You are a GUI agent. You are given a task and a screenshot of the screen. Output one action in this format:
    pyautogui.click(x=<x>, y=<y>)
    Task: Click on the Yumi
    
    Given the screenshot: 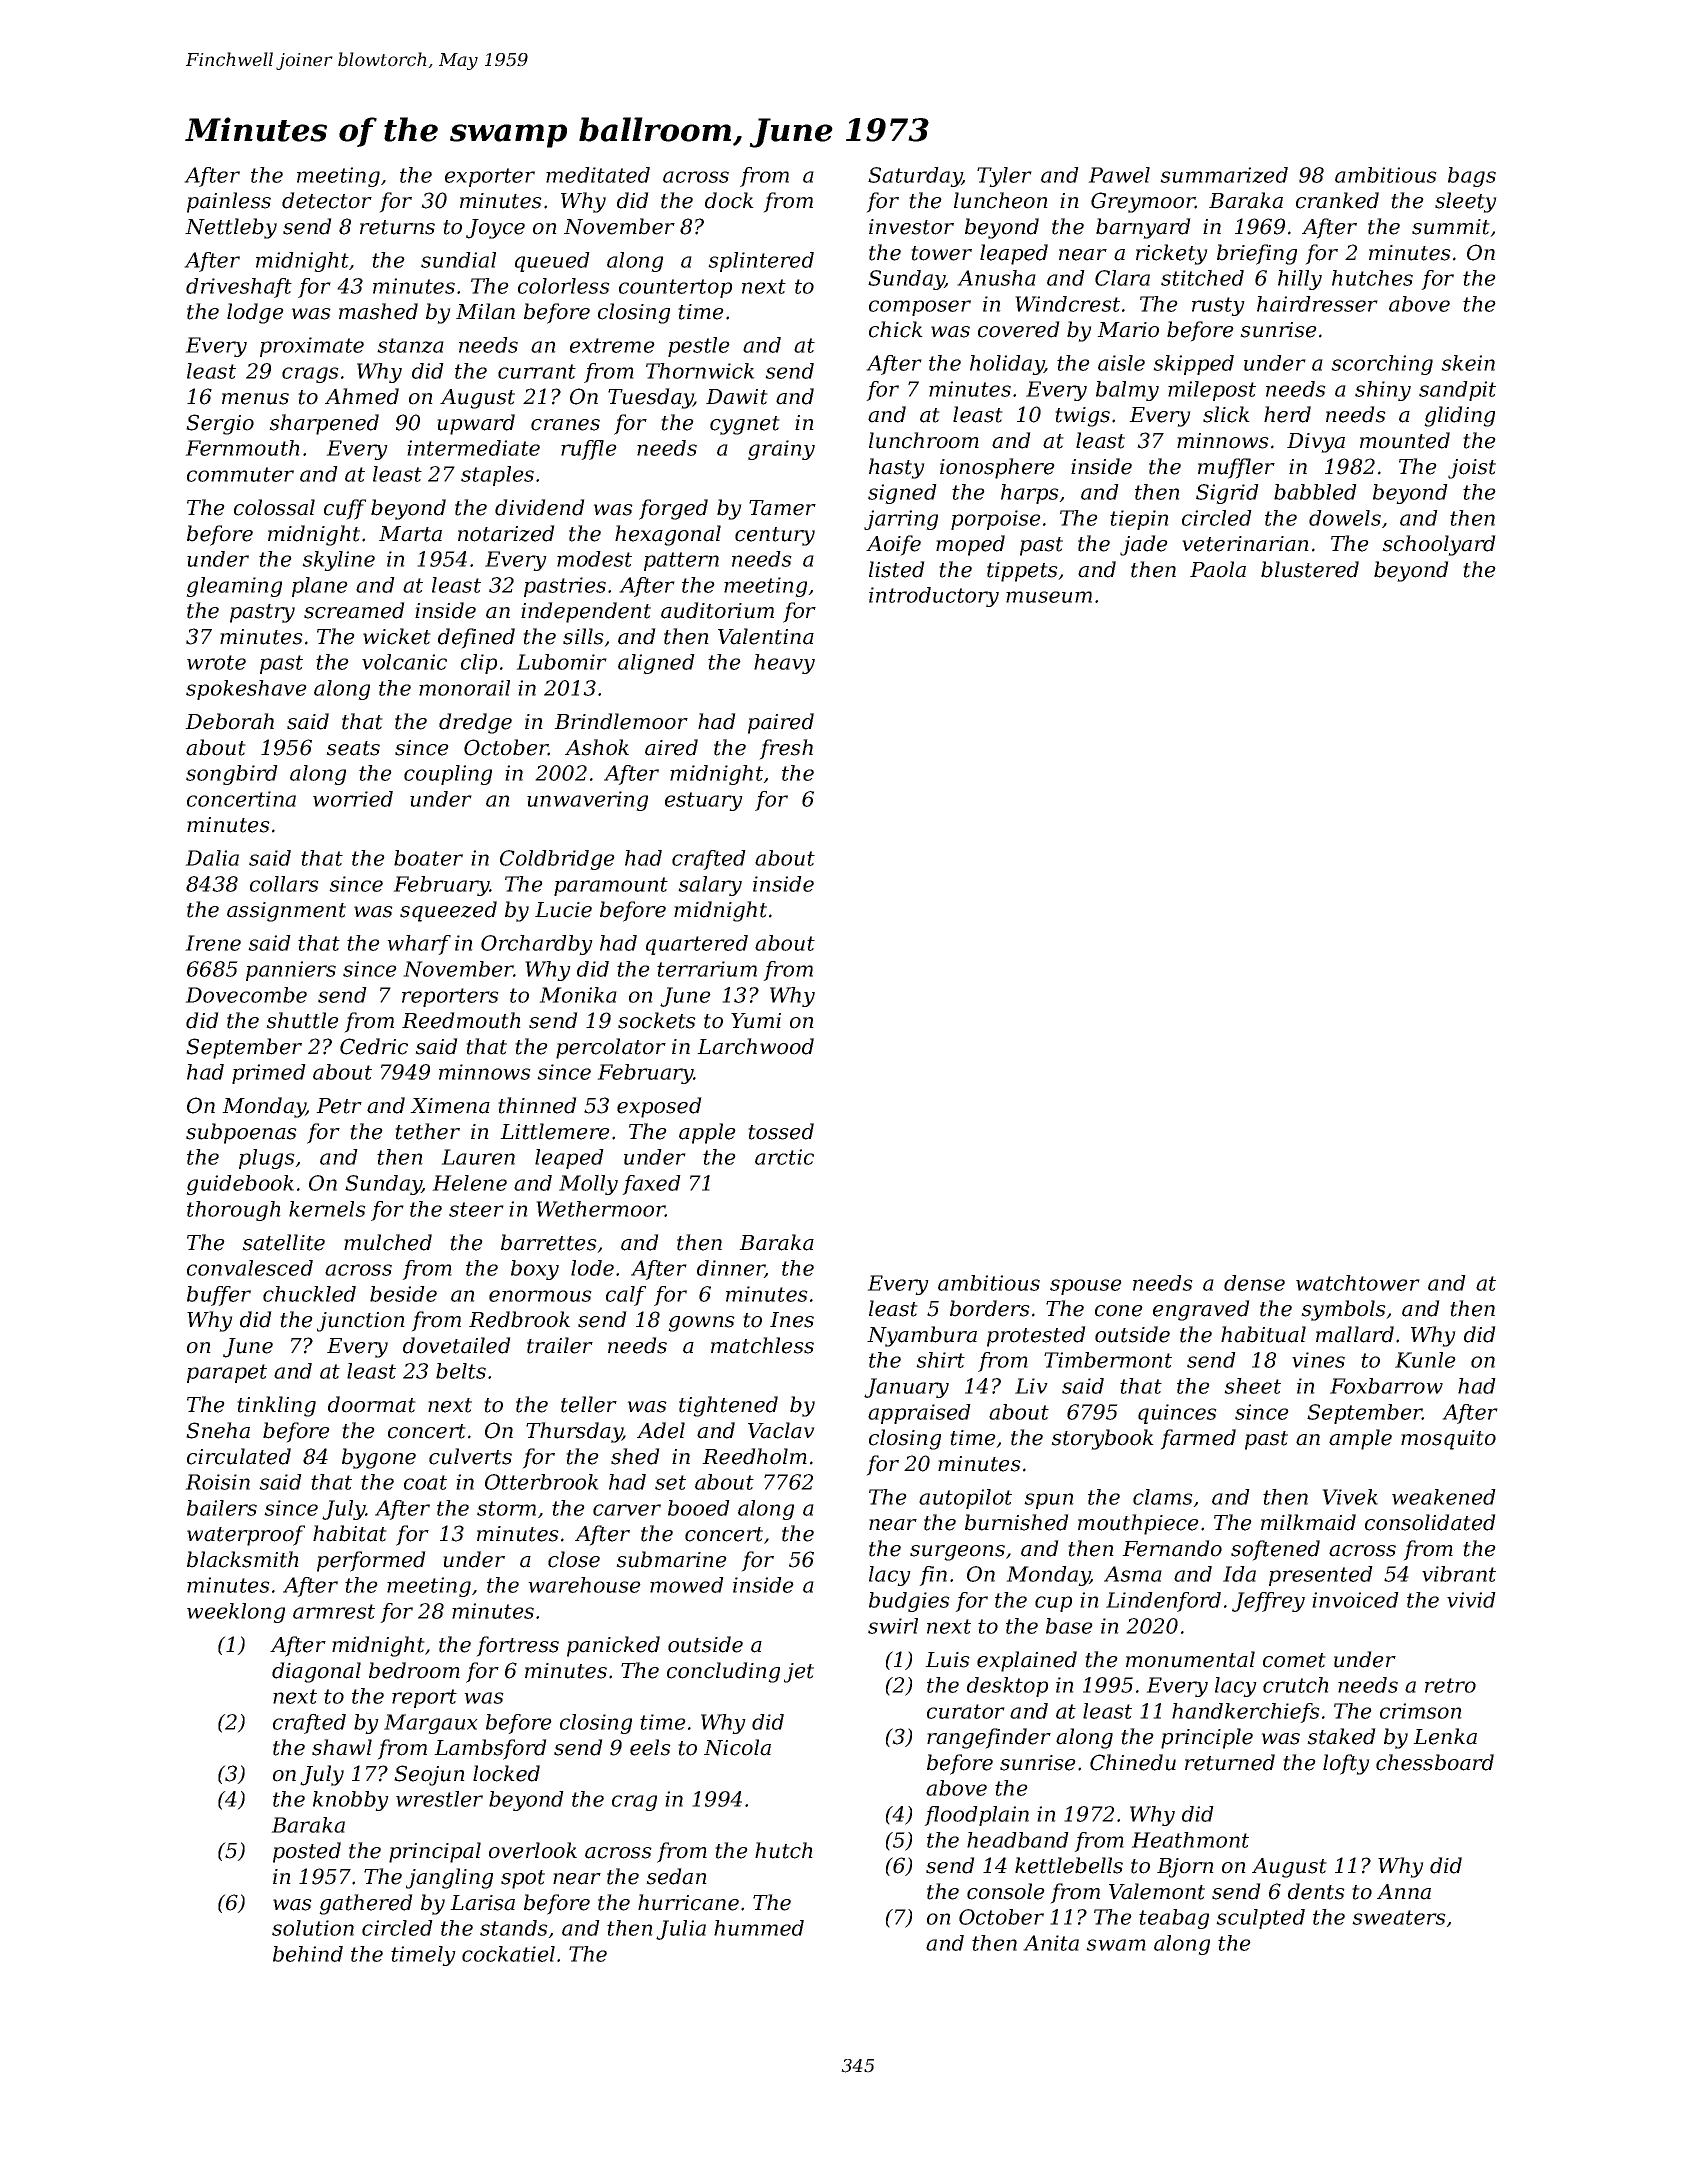 What is the action you would take?
    pyautogui.click(x=756, y=1021)
